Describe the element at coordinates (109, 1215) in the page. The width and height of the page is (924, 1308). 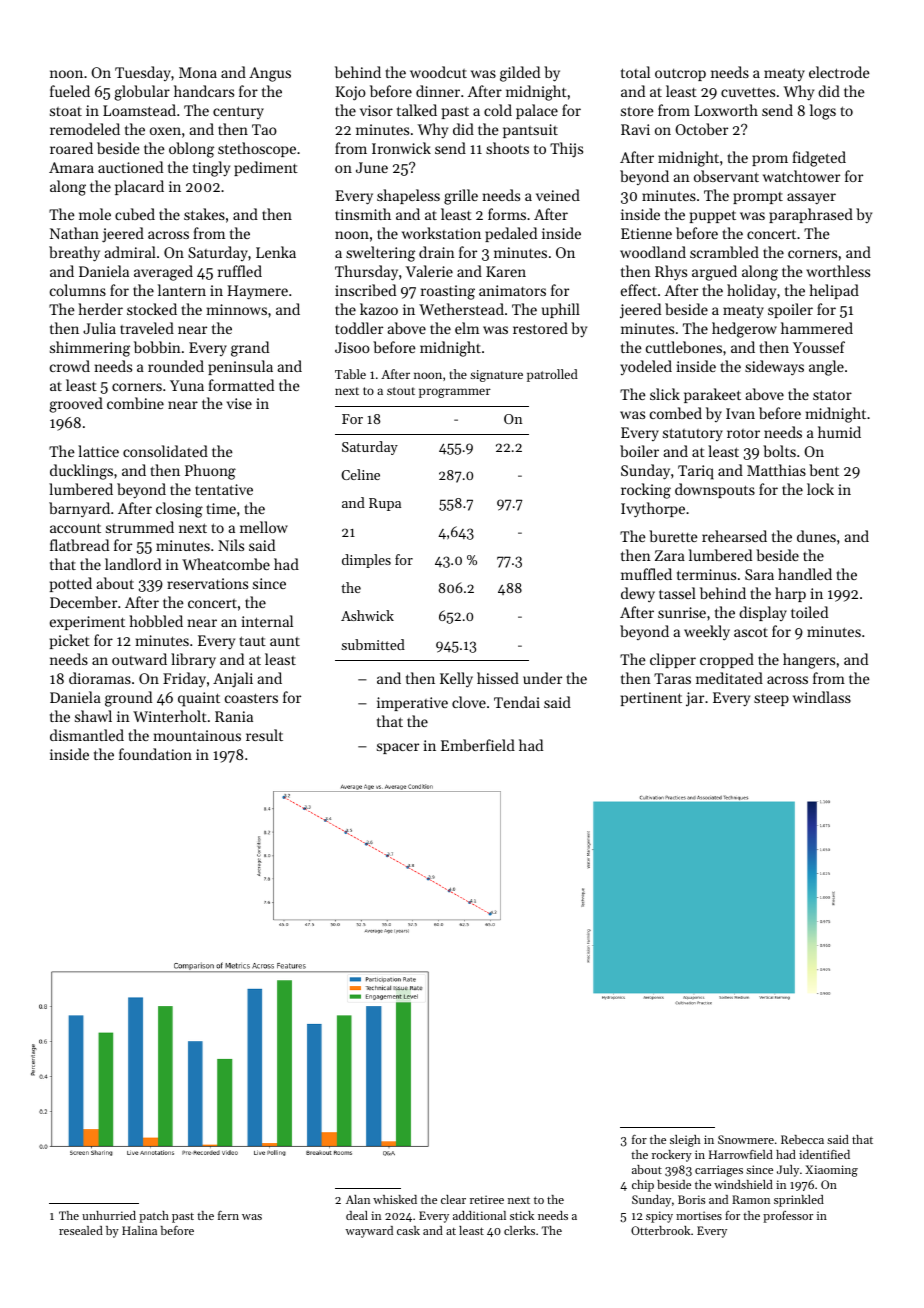
I see `unhurried` at that location.
